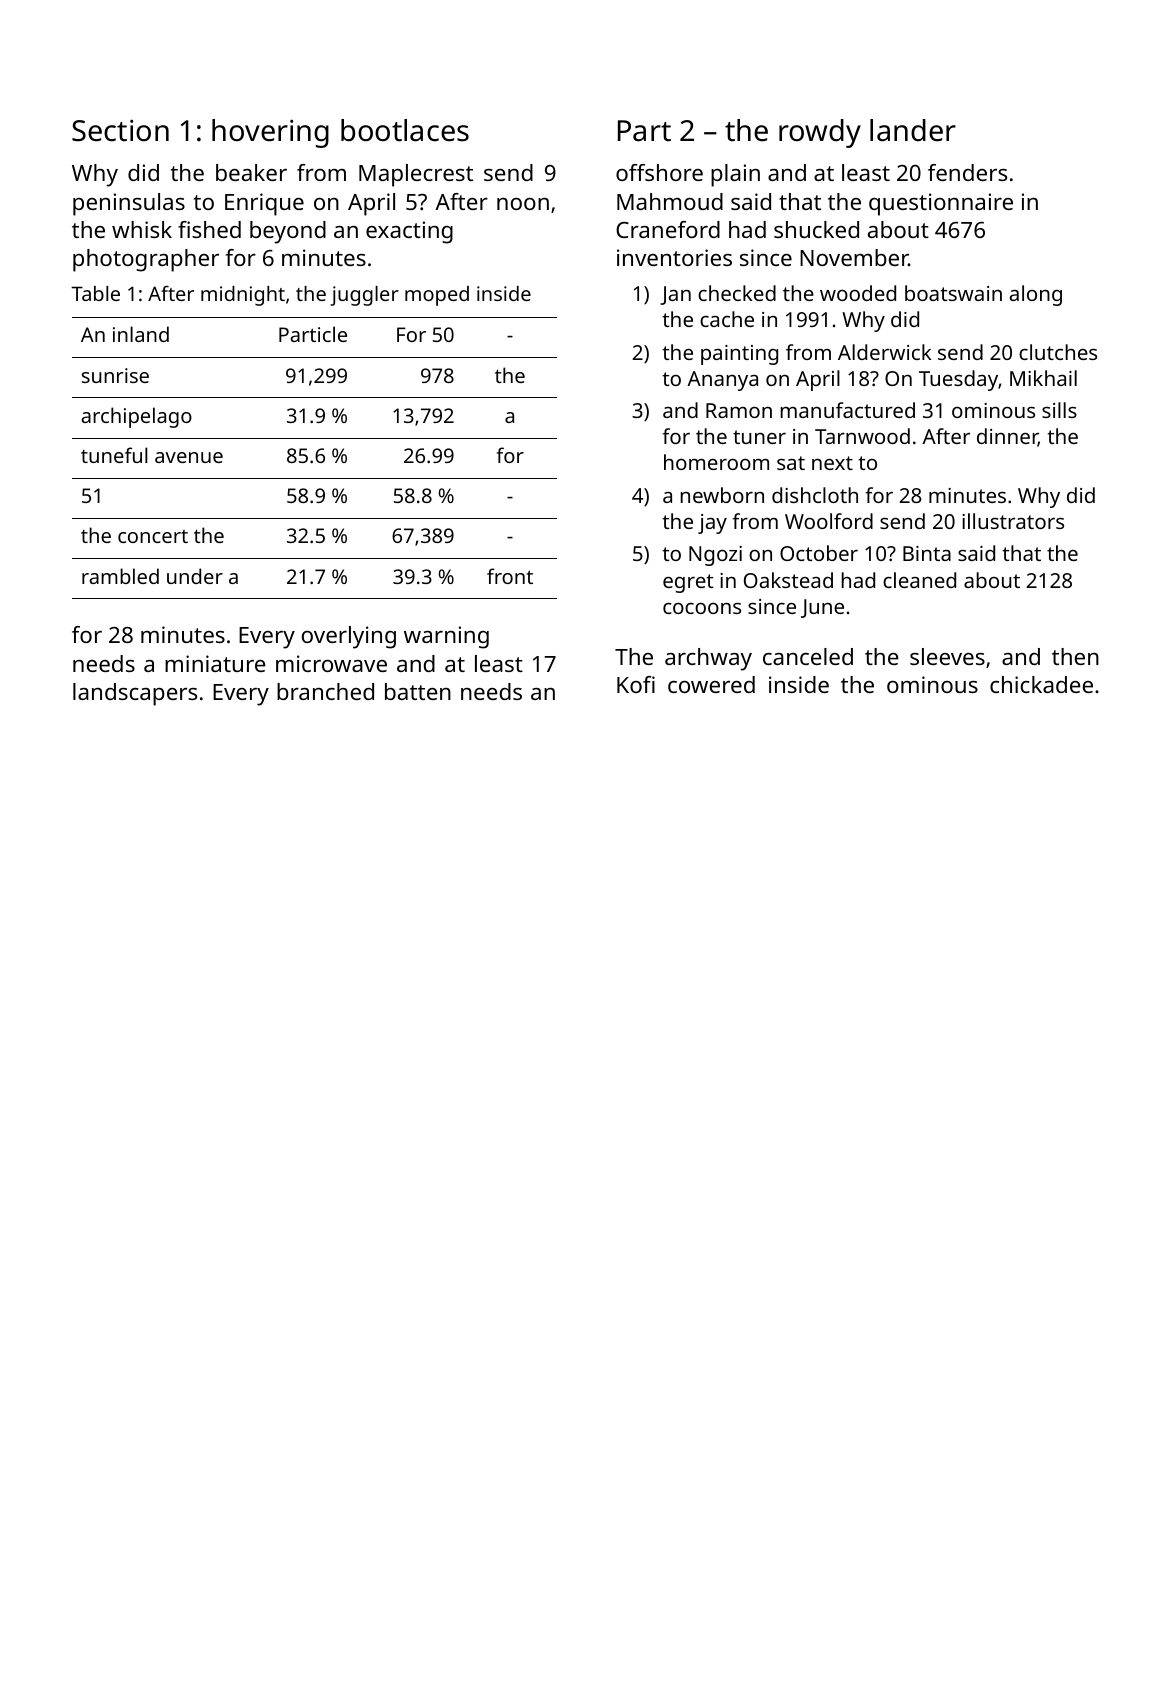 This document has height=1697, width=1172. Describe the element at coordinates (947, 656) in the document. I see `sleeves` at that location.
